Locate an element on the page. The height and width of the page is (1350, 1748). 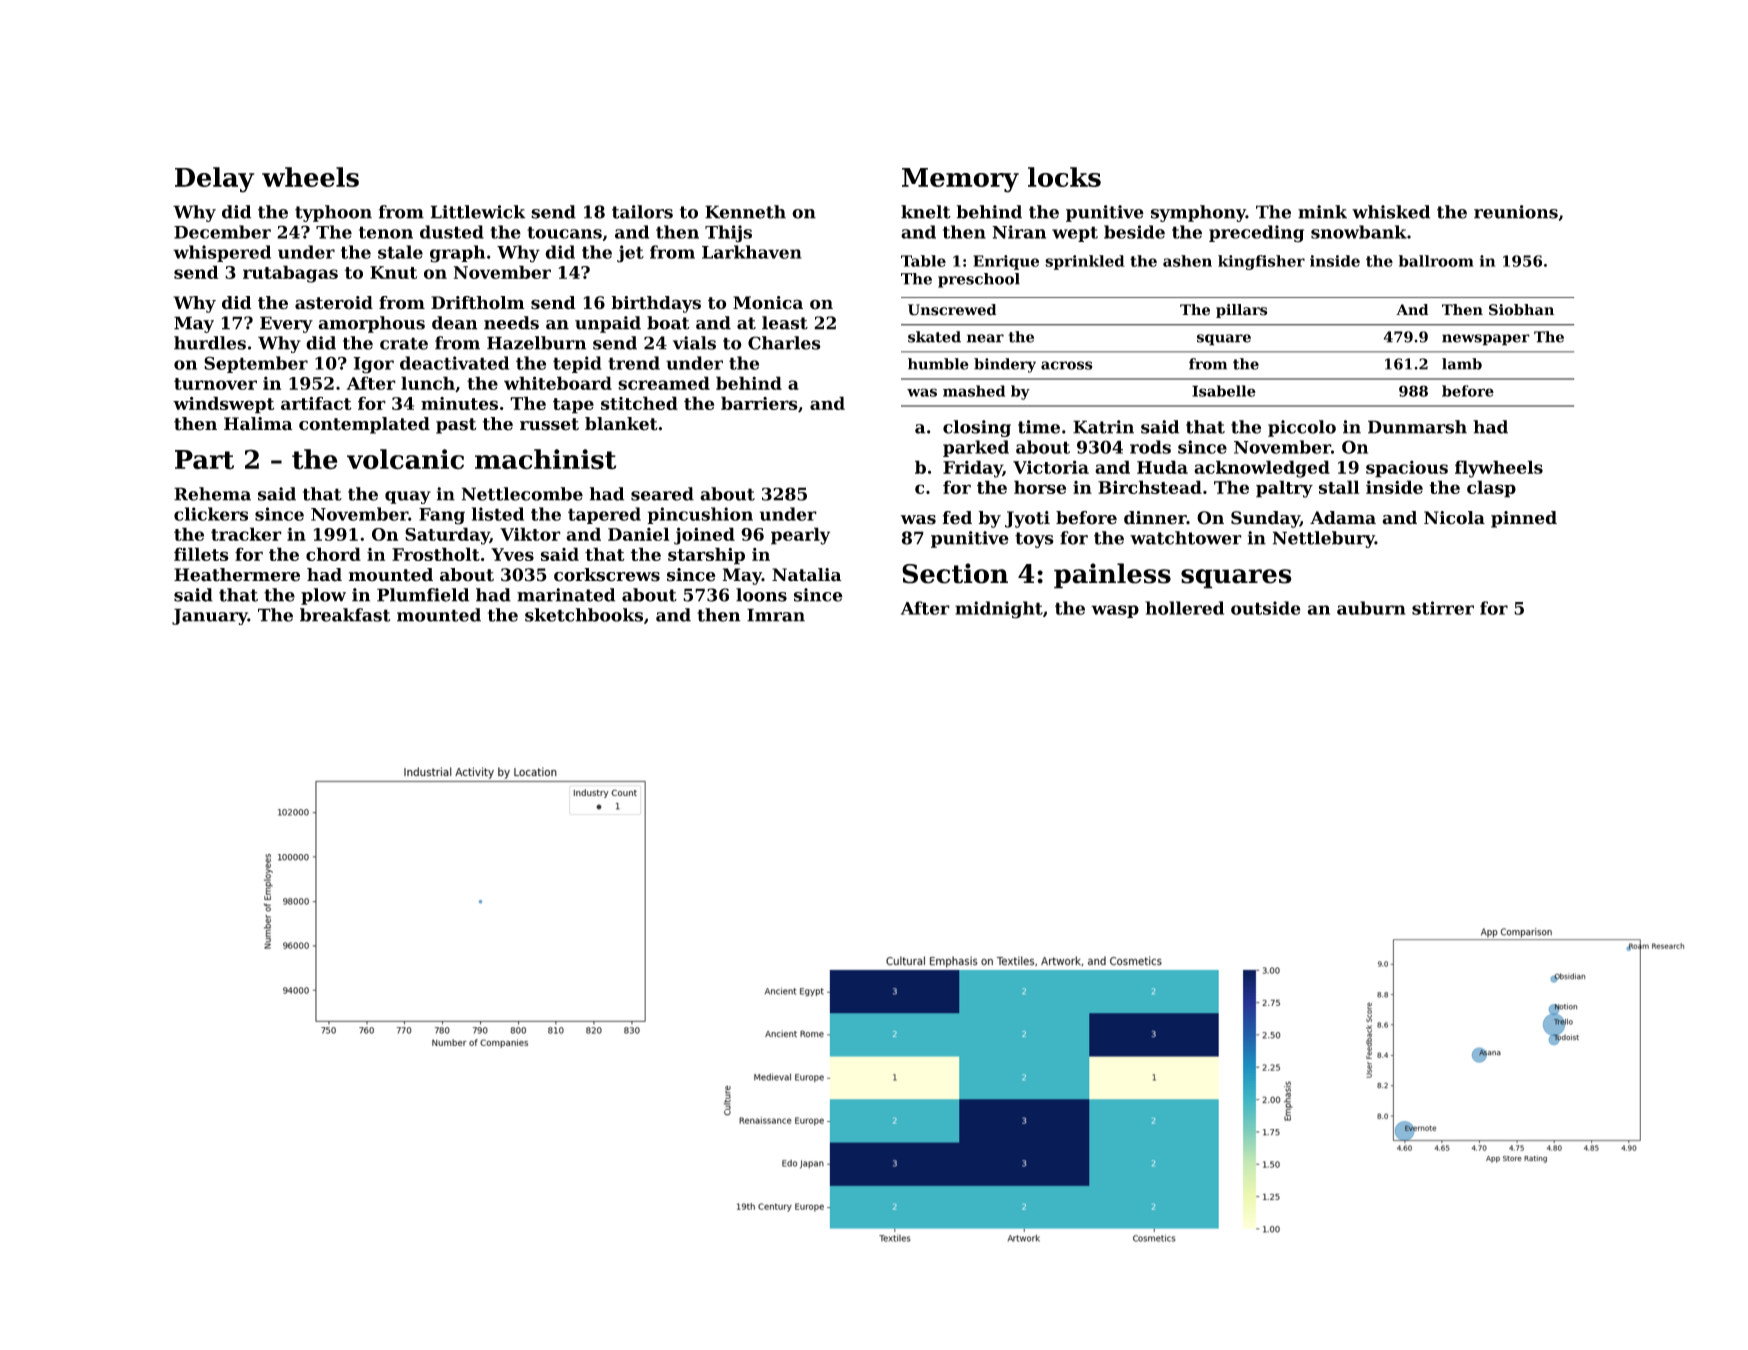
russet is located at coordinates (549, 424).
